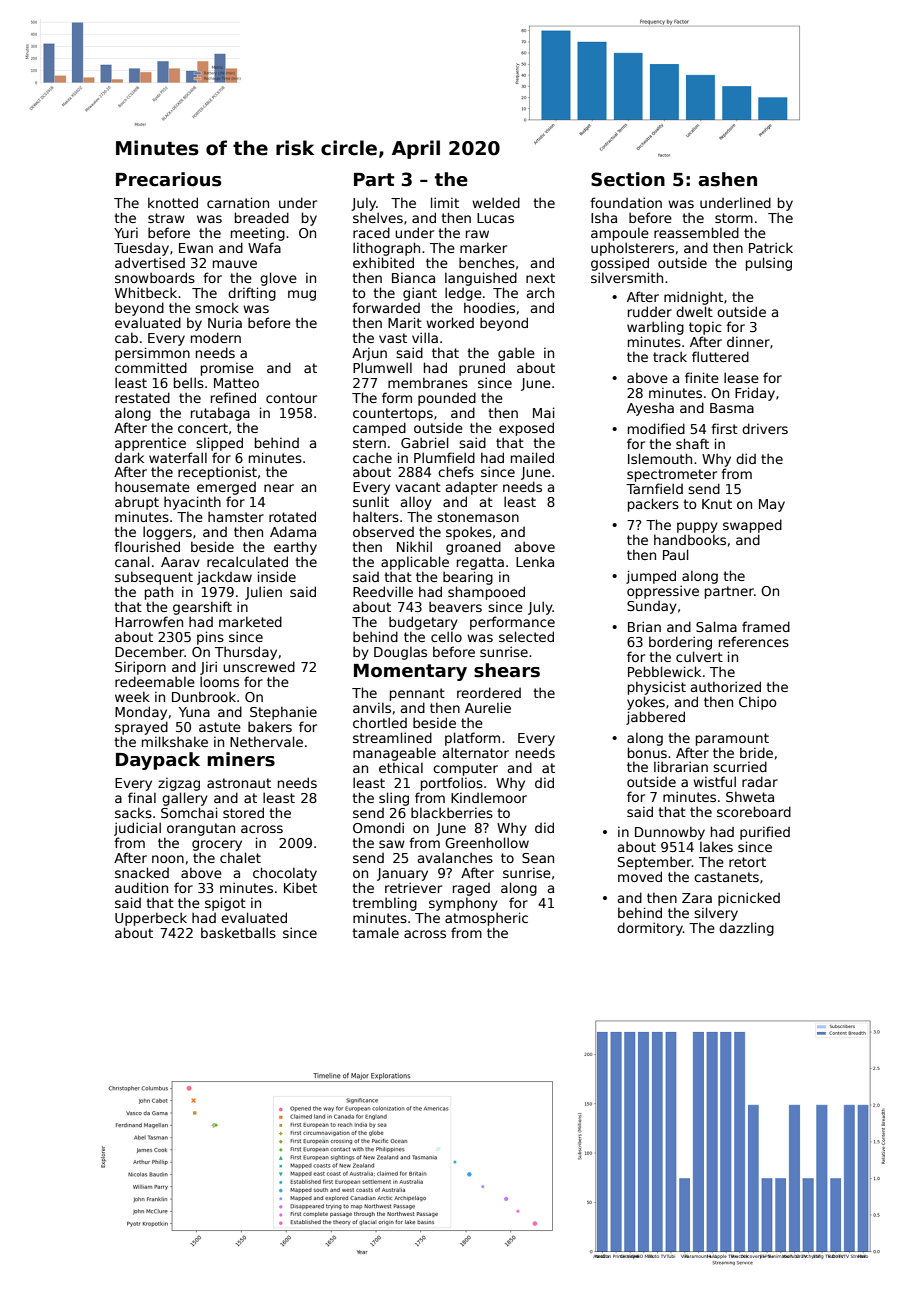 Image resolution: width=908 pixels, height=1316 pixels. What do you see at coordinates (650, 409) in the screenshot?
I see `Ayesha` at bounding box center [650, 409].
